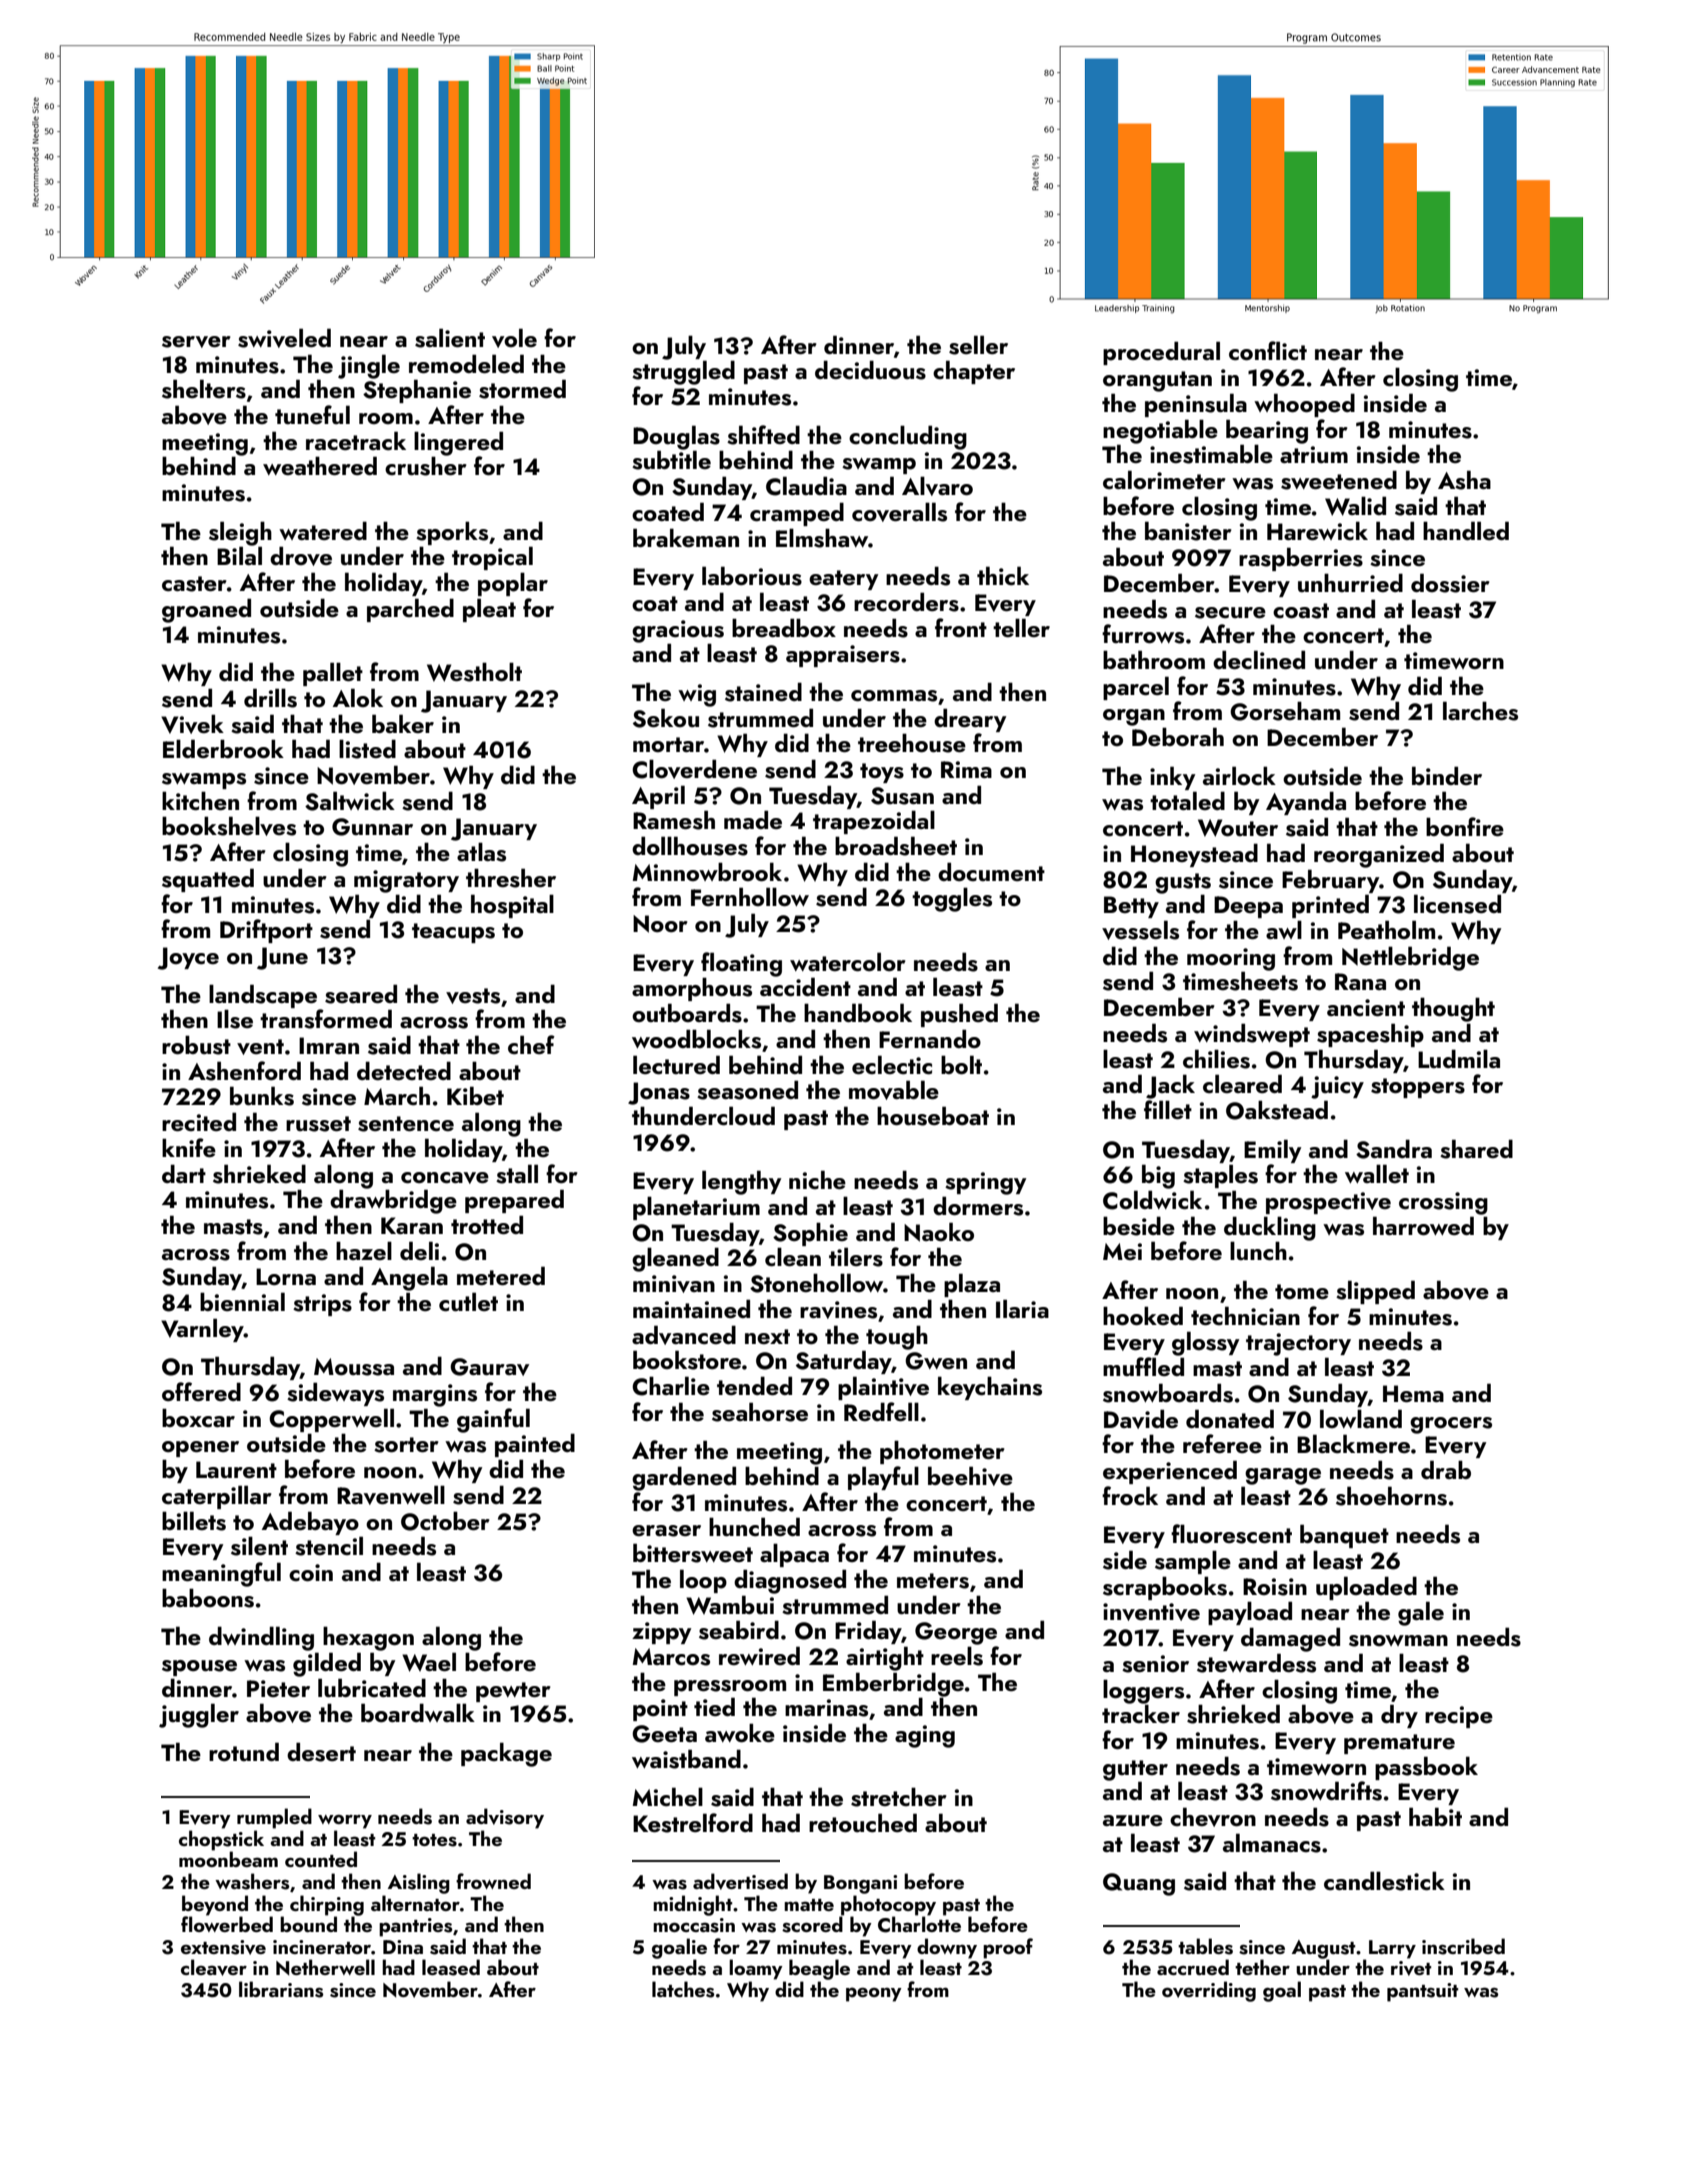 Image resolution: width=1683 pixels, height=2178 pixels. I want to click on prospective, so click(1328, 1203).
